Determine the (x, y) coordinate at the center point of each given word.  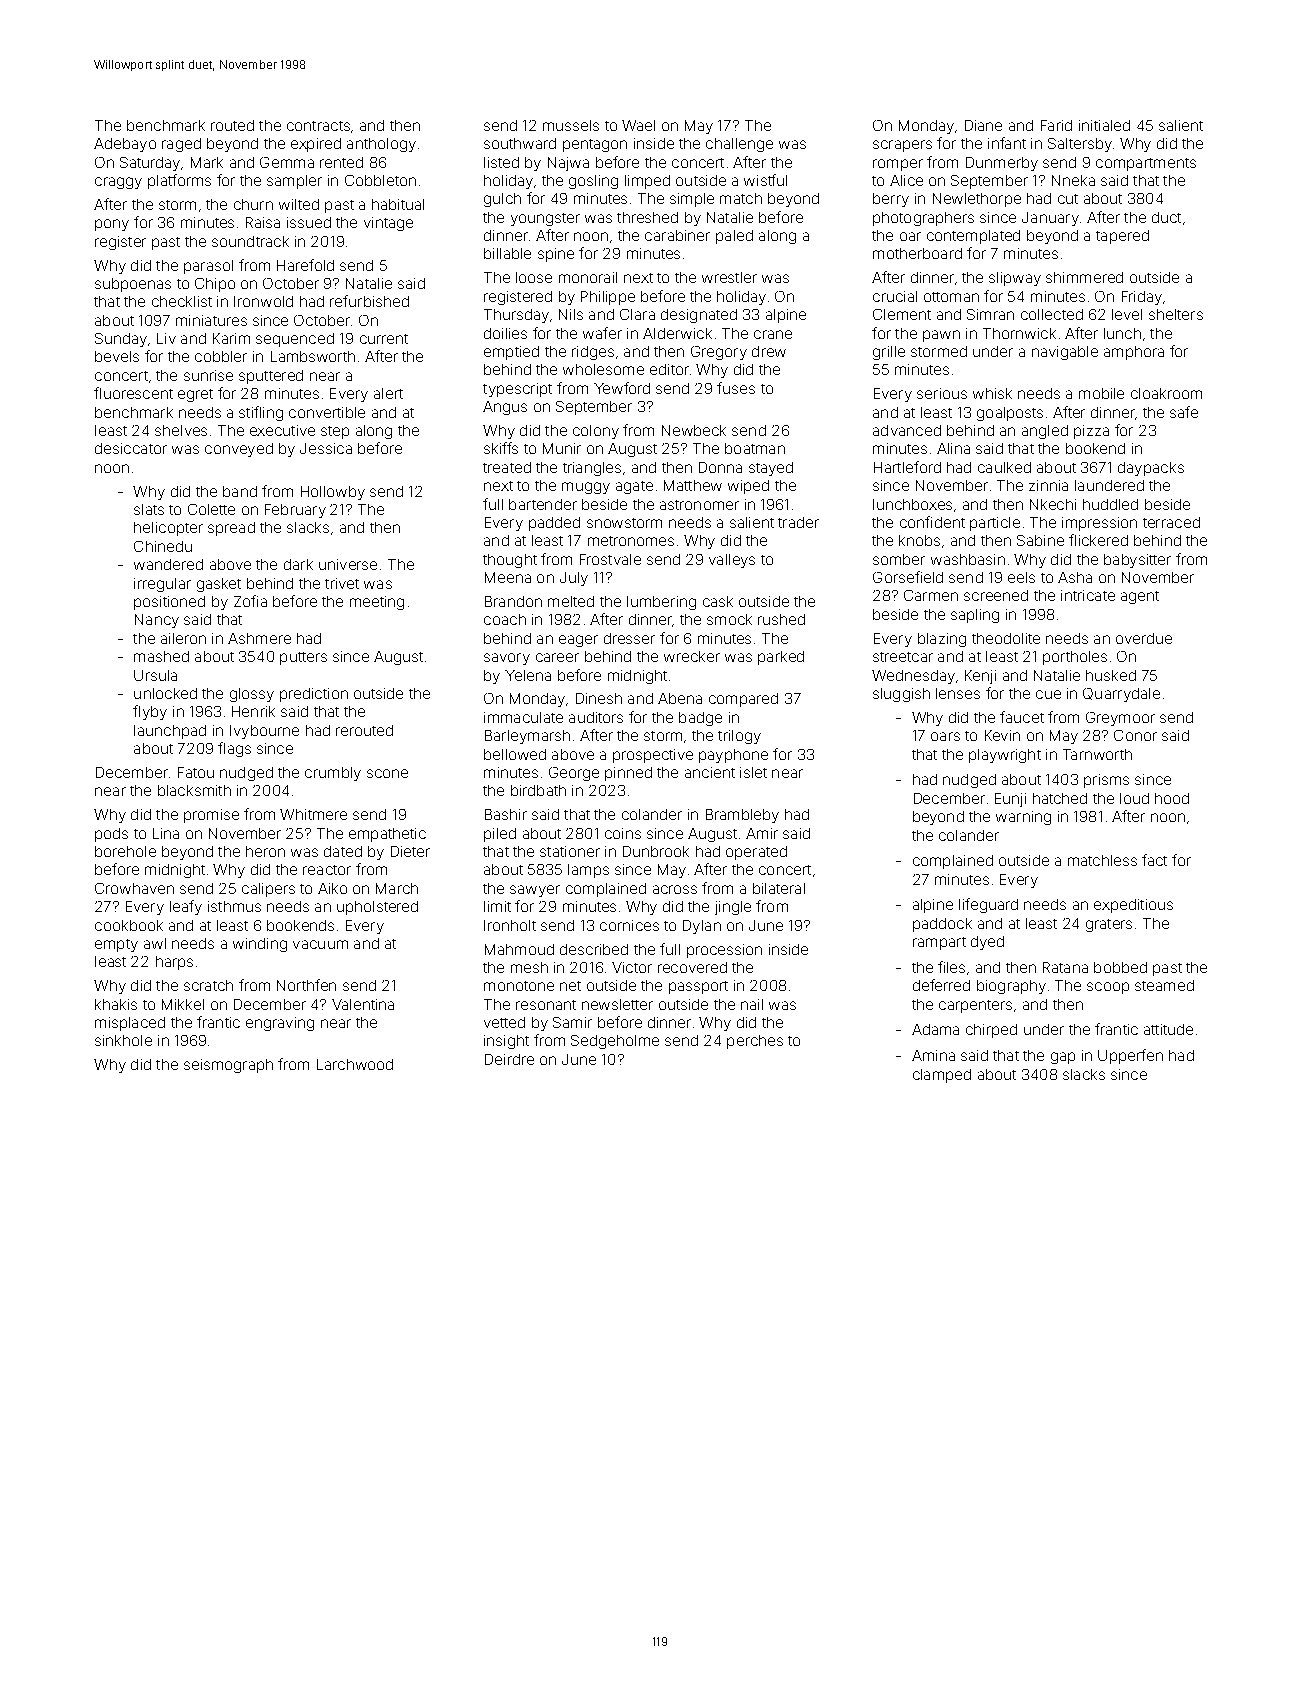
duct (1166, 217)
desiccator (131, 448)
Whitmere (313, 814)
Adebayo (125, 145)
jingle (733, 908)
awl (155, 943)
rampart (939, 943)
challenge (739, 145)
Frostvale (610, 559)
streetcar (903, 657)
